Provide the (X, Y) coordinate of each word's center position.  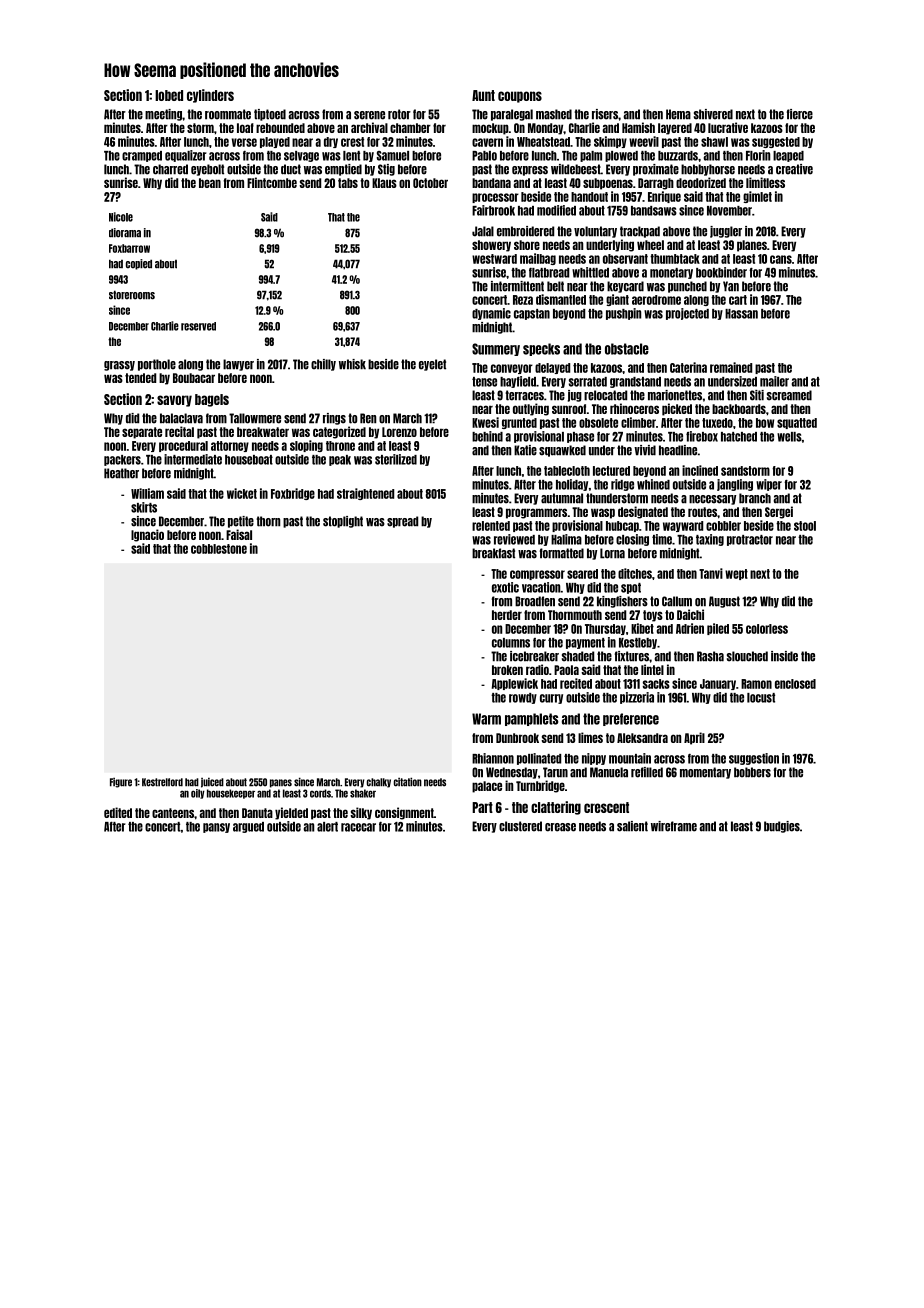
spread (402, 522)
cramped (142, 156)
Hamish (638, 127)
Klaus (384, 183)
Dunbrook (517, 738)
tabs (348, 183)
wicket (242, 493)
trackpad (640, 232)
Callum (677, 601)
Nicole (121, 217)
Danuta (257, 813)
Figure (121, 783)
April (694, 738)
